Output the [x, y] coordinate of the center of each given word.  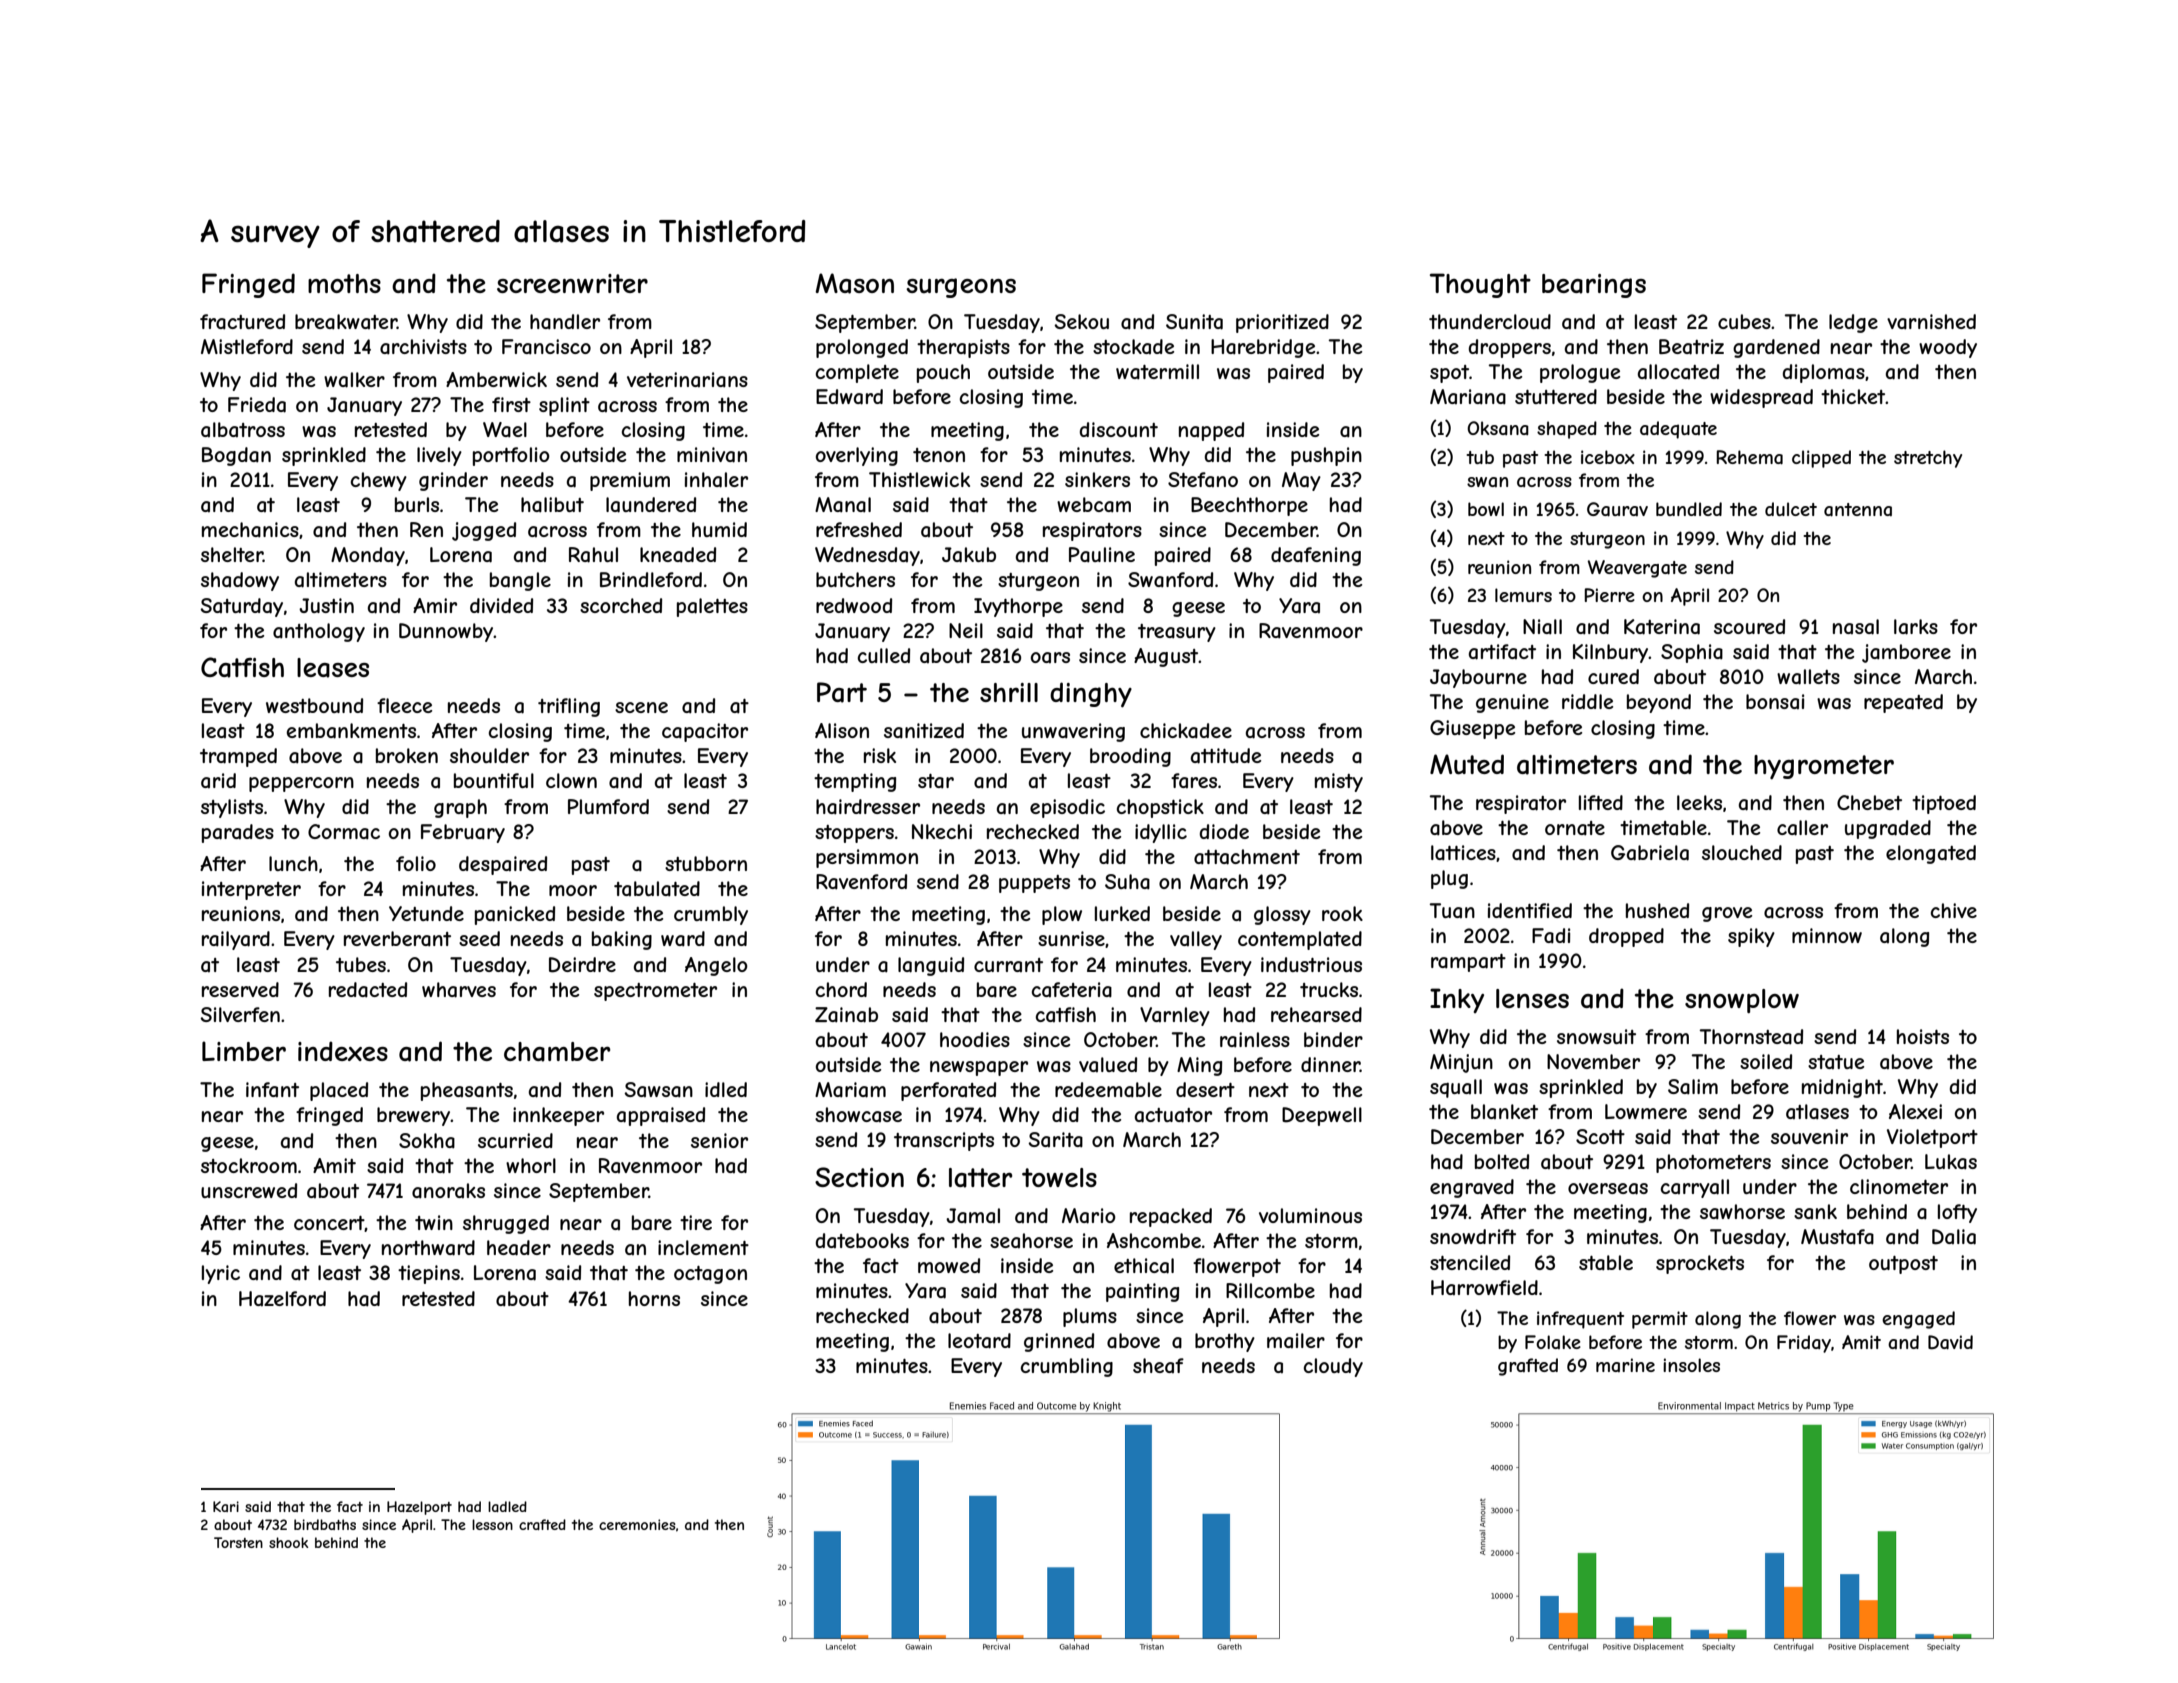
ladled [507, 1506]
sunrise [1071, 938]
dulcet [1791, 509]
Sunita [1194, 322]
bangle [520, 581]
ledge [1853, 323]
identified [1530, 910]
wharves [459, 990]
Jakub [969, 555]
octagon [710, 1275]
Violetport [1932, 1138]
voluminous [1310, 1215]
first [511, 404]
